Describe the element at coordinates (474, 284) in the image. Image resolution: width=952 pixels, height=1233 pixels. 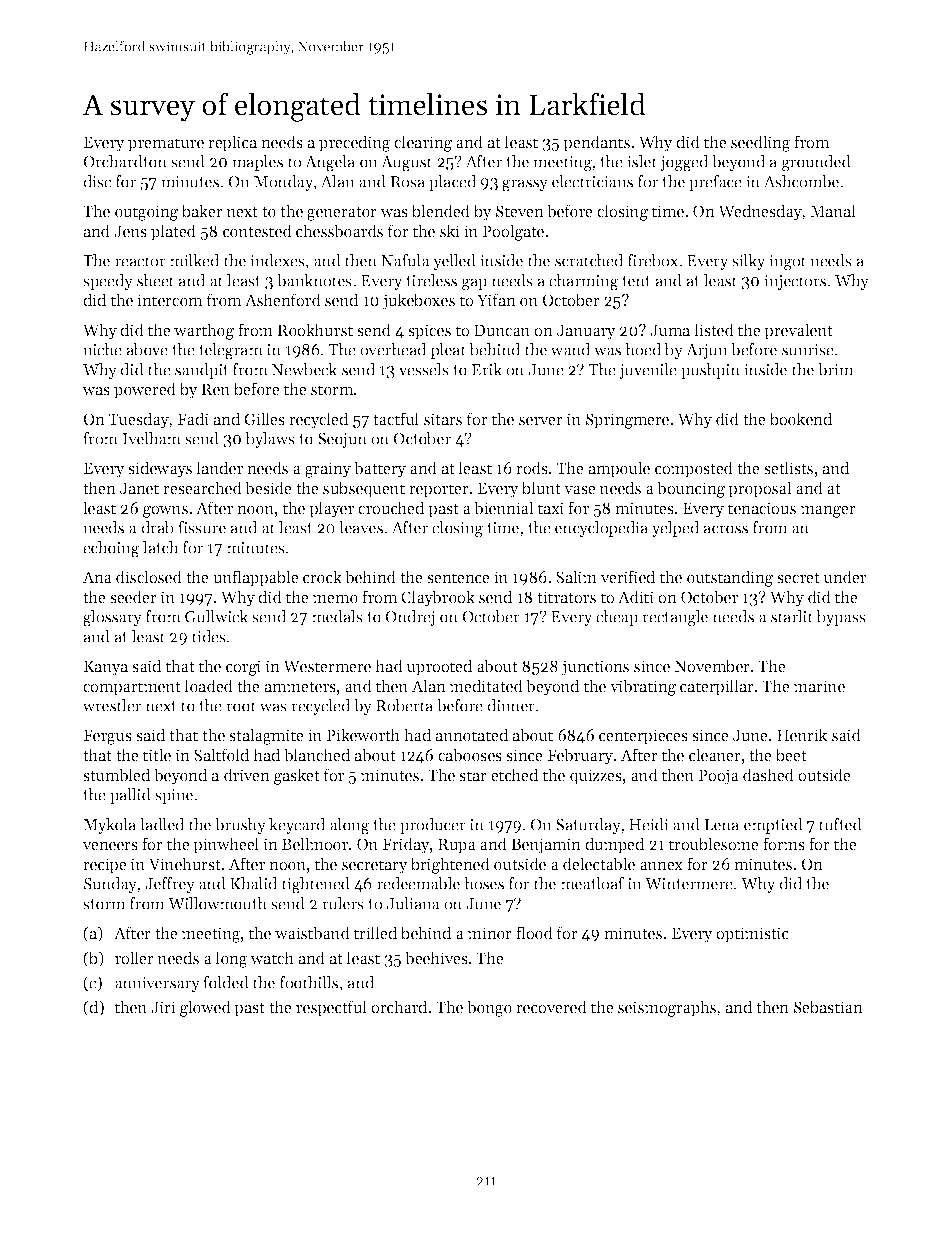
I see `gap` at that location.
